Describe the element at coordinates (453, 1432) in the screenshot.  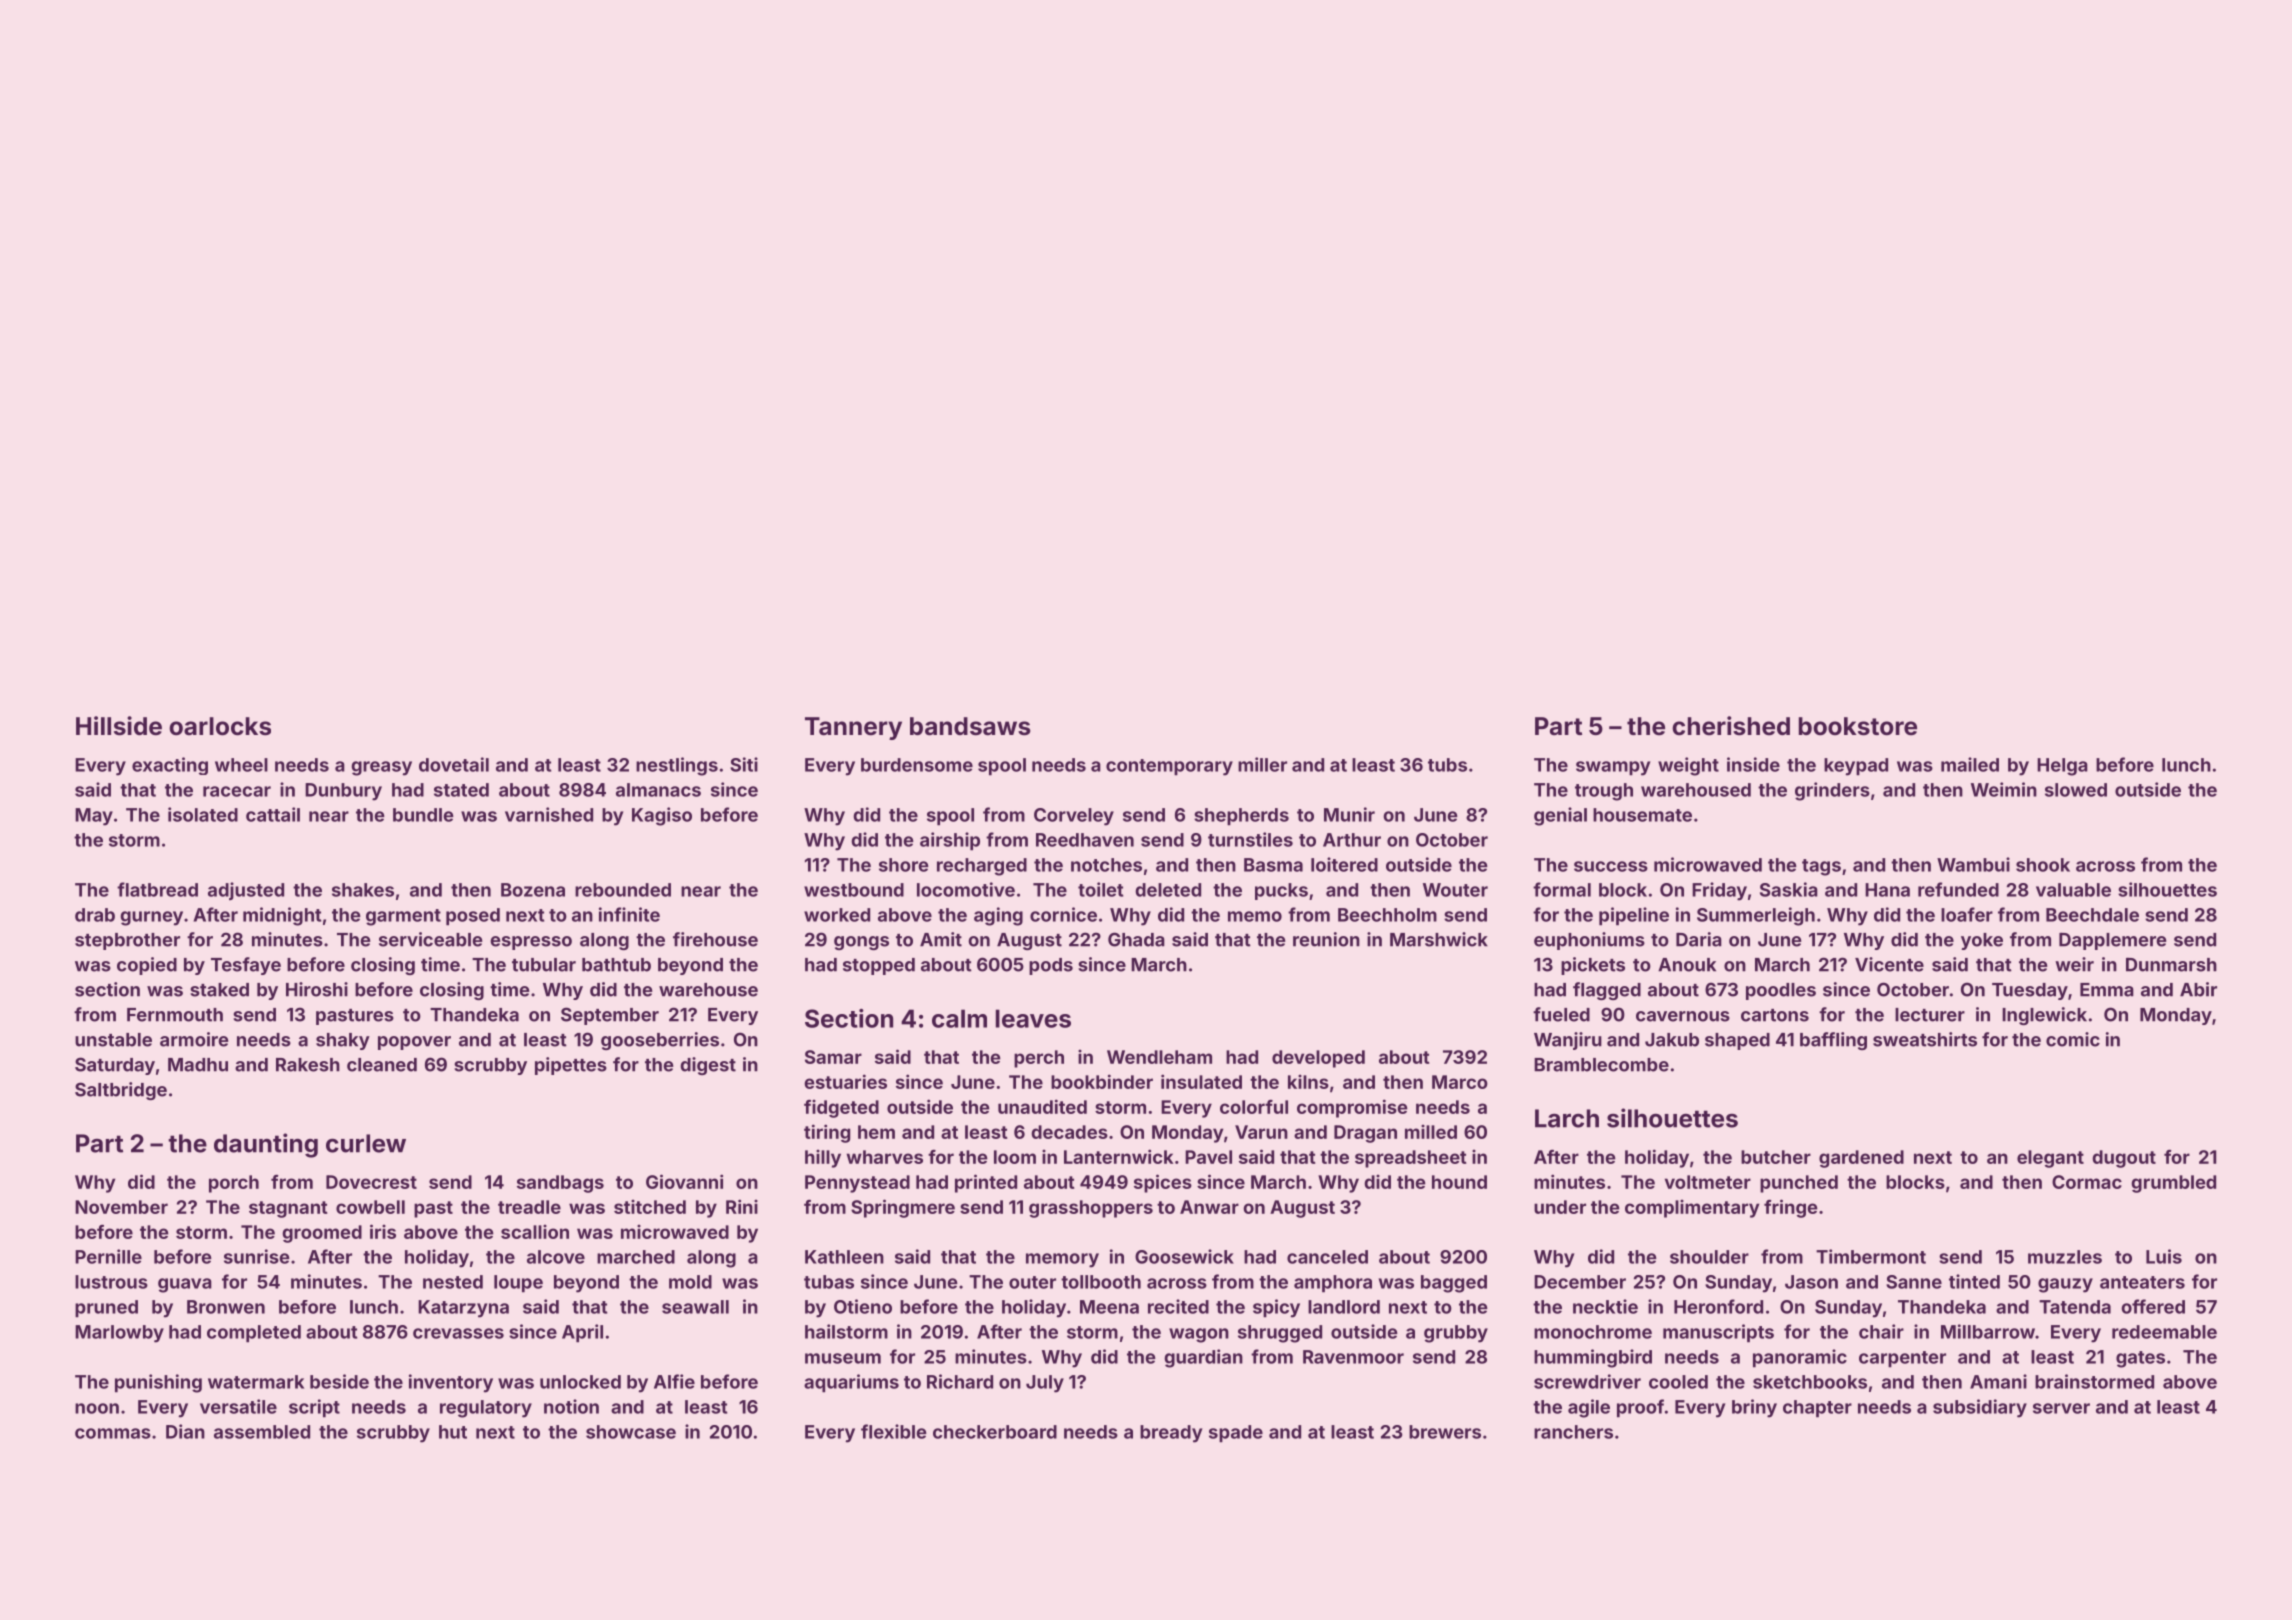
I see `hut` at that location.
